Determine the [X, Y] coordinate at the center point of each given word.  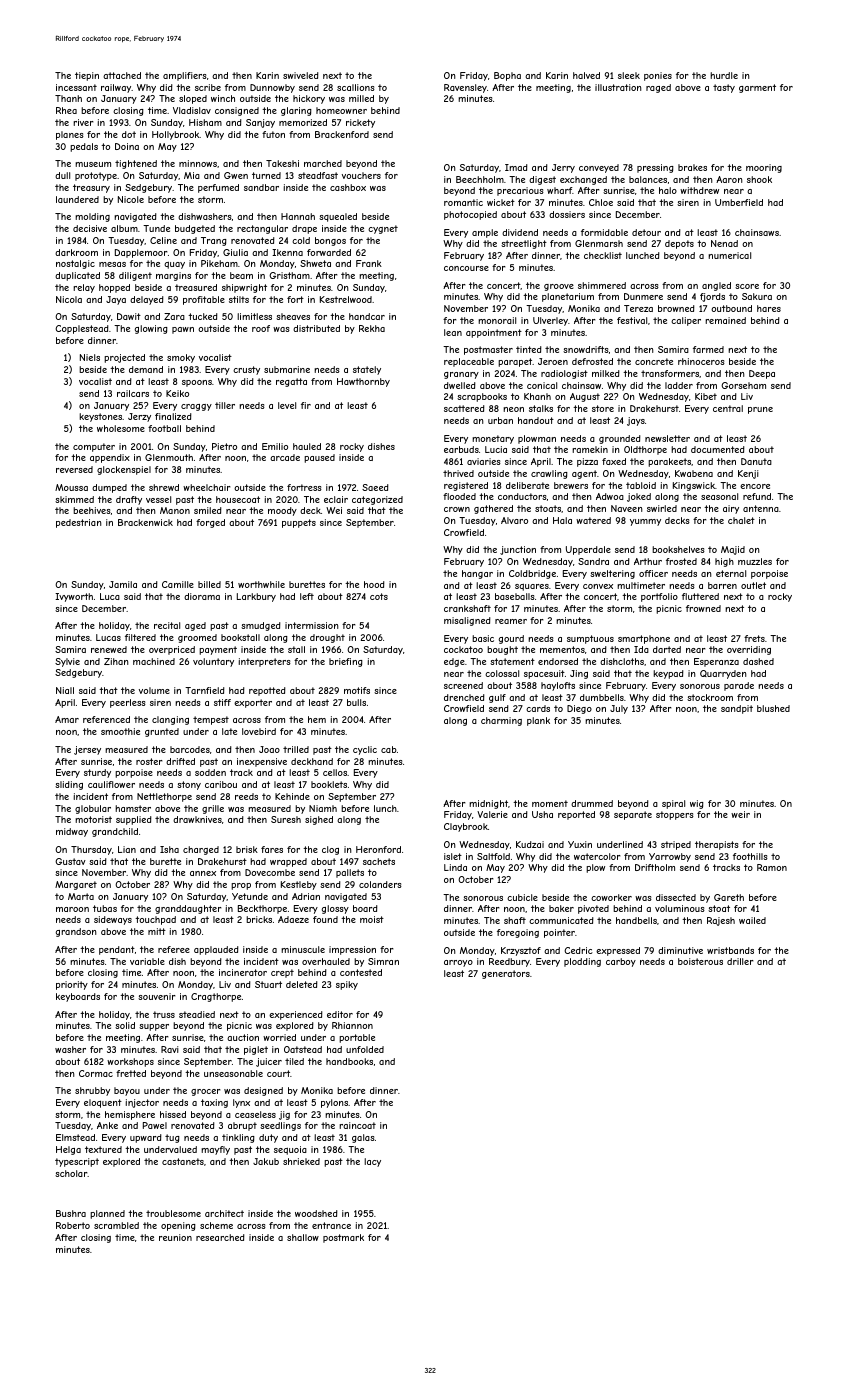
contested [361, 972]
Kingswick [694, 486]
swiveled [301, 75]
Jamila [123, 584]
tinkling [238, 1138]
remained [725, 320]
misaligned [467, 621]
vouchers [361, 175]
